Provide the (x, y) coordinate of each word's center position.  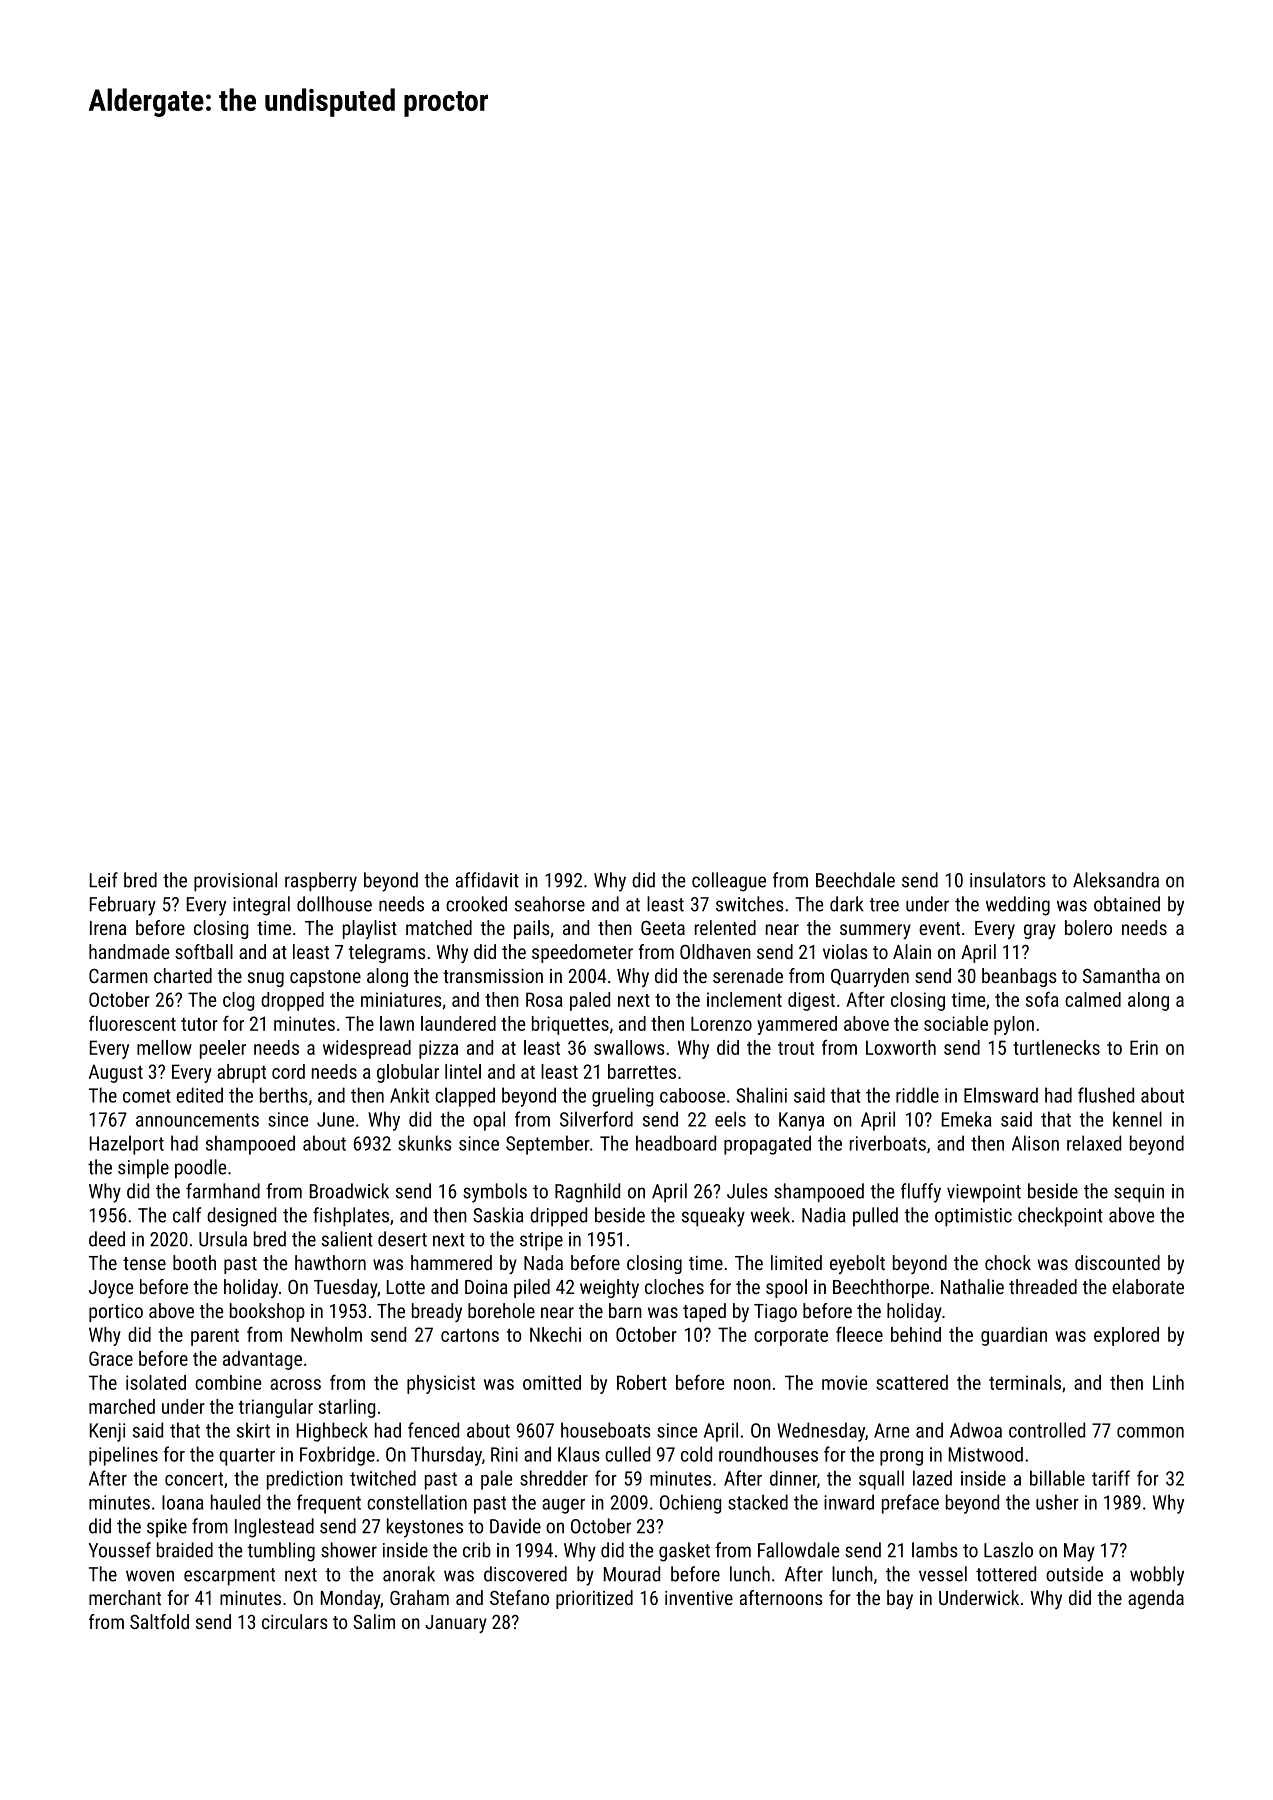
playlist (370, 929)
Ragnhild (587, 1193)
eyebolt (857, 1264)
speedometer (582, 953)
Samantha (1121, 975)
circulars (295, 1621)
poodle (200, 1169)
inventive (699, 1598)
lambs (935, 1550)
